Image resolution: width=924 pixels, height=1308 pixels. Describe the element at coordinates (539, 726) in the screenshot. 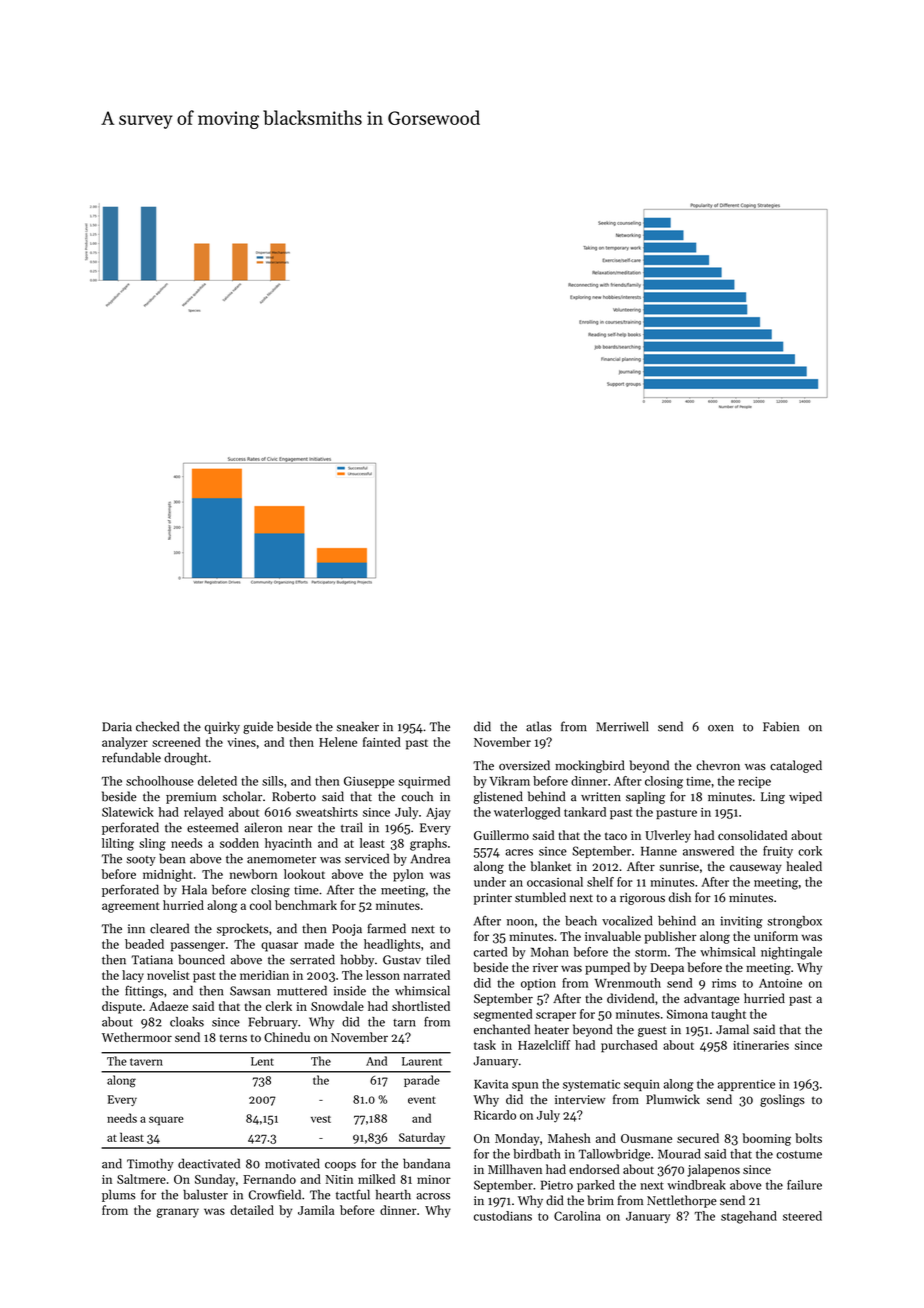

I see `atlas` at that location.
